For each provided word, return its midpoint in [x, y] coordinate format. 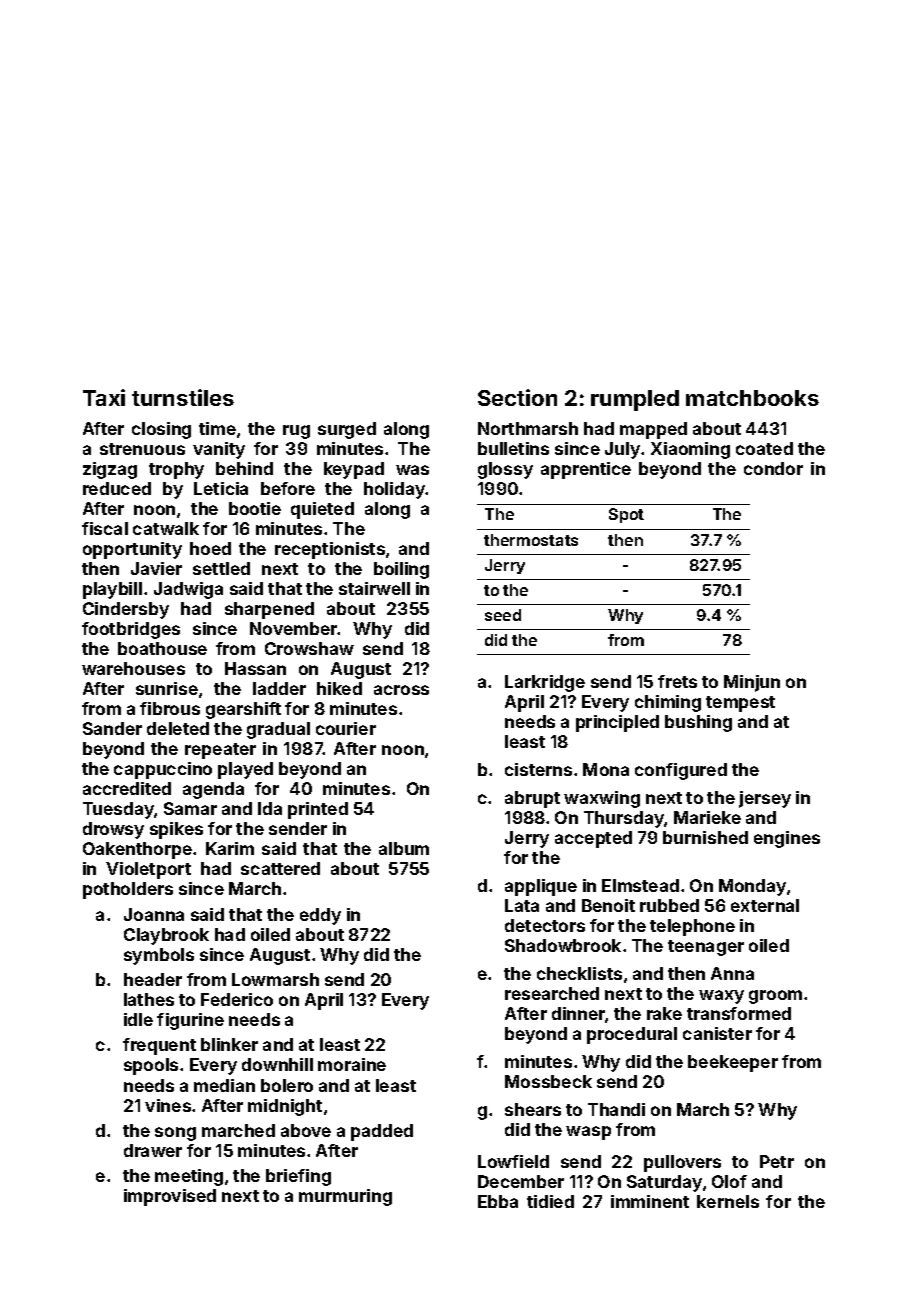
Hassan [255, 668]
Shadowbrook [563, 945]
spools [151, 1066]
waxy [721, 997]
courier [346, 728]
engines [787, 839]
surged [347, 430]
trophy [176, 470]
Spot [626, 515]
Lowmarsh [275, 979]
